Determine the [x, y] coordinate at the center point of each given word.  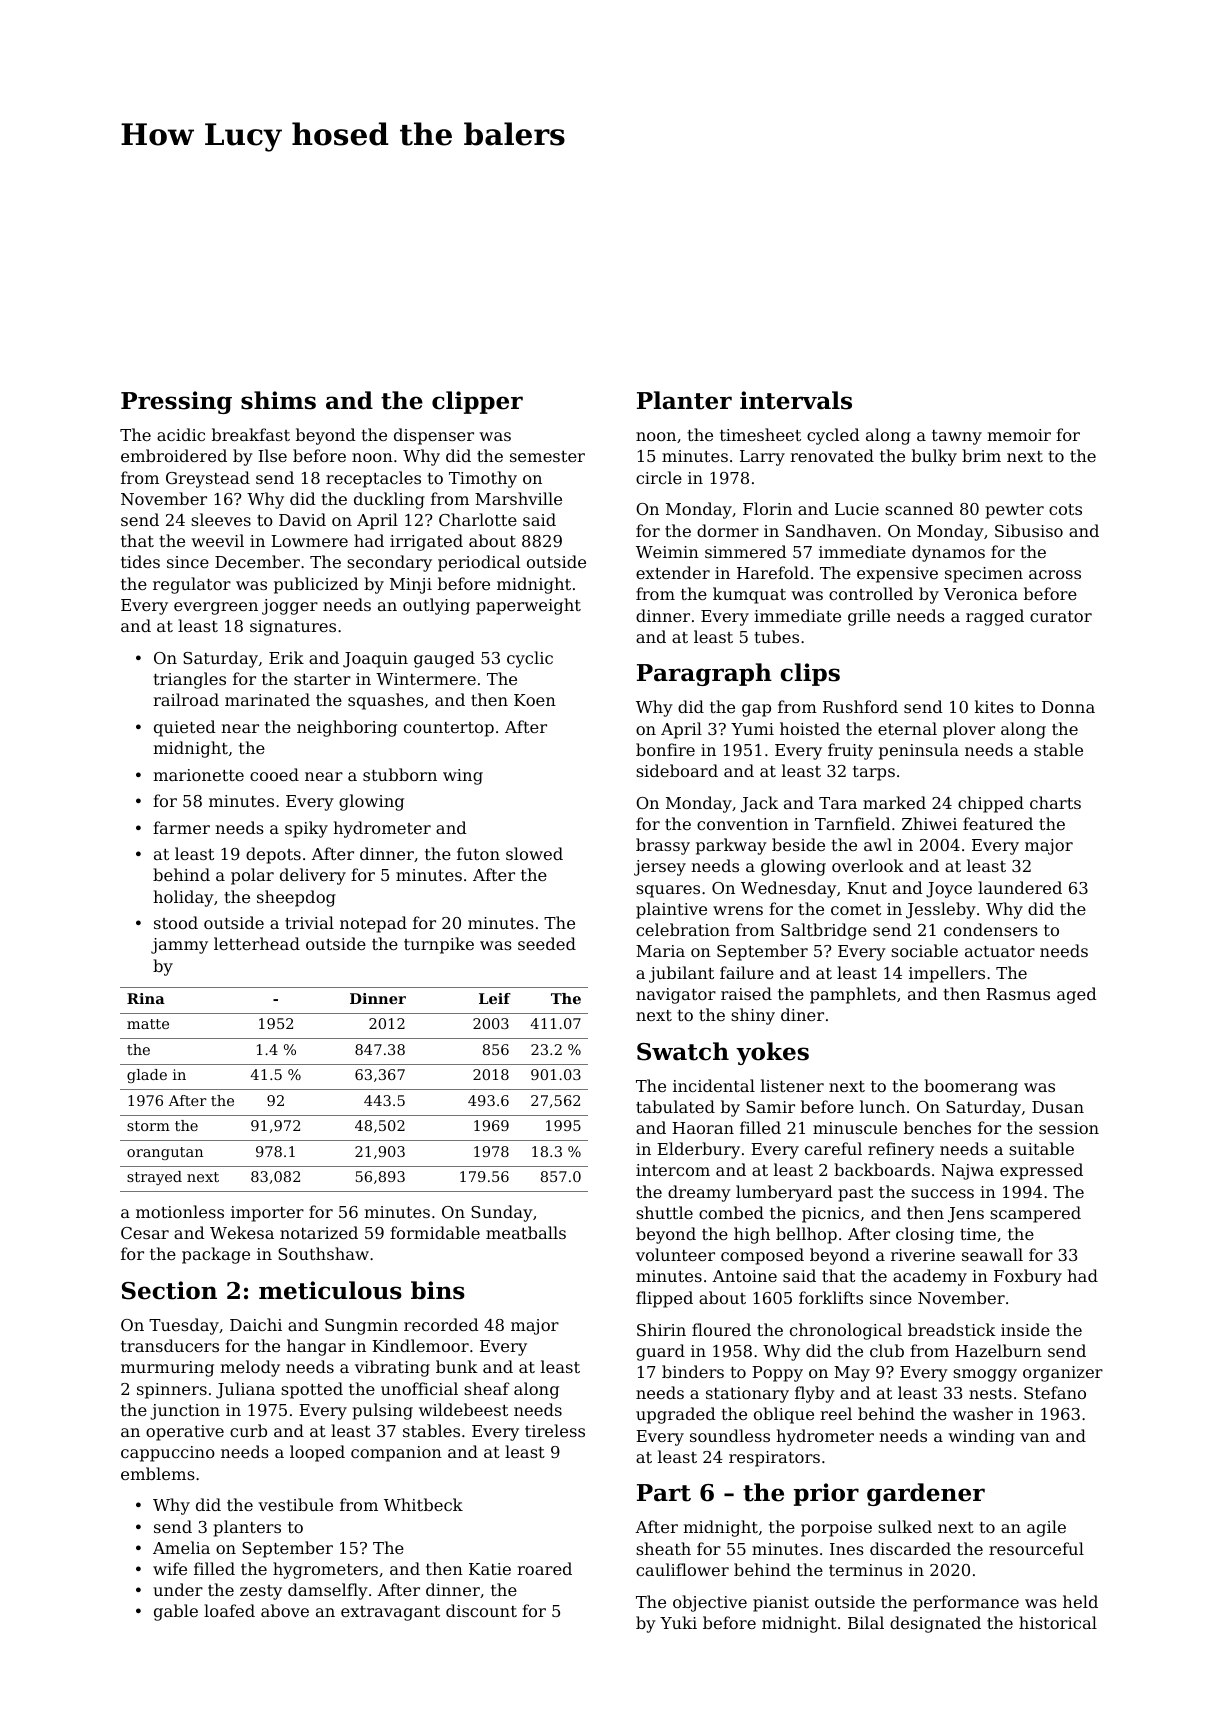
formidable [435, 1232]
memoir [1019, 435]
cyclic [530, 659]
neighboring [347, 728]
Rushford [860, 706]
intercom [673, 1170]
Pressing [176, 402]
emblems [158, 1473]
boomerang [971, 1087]
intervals [796, 400]
